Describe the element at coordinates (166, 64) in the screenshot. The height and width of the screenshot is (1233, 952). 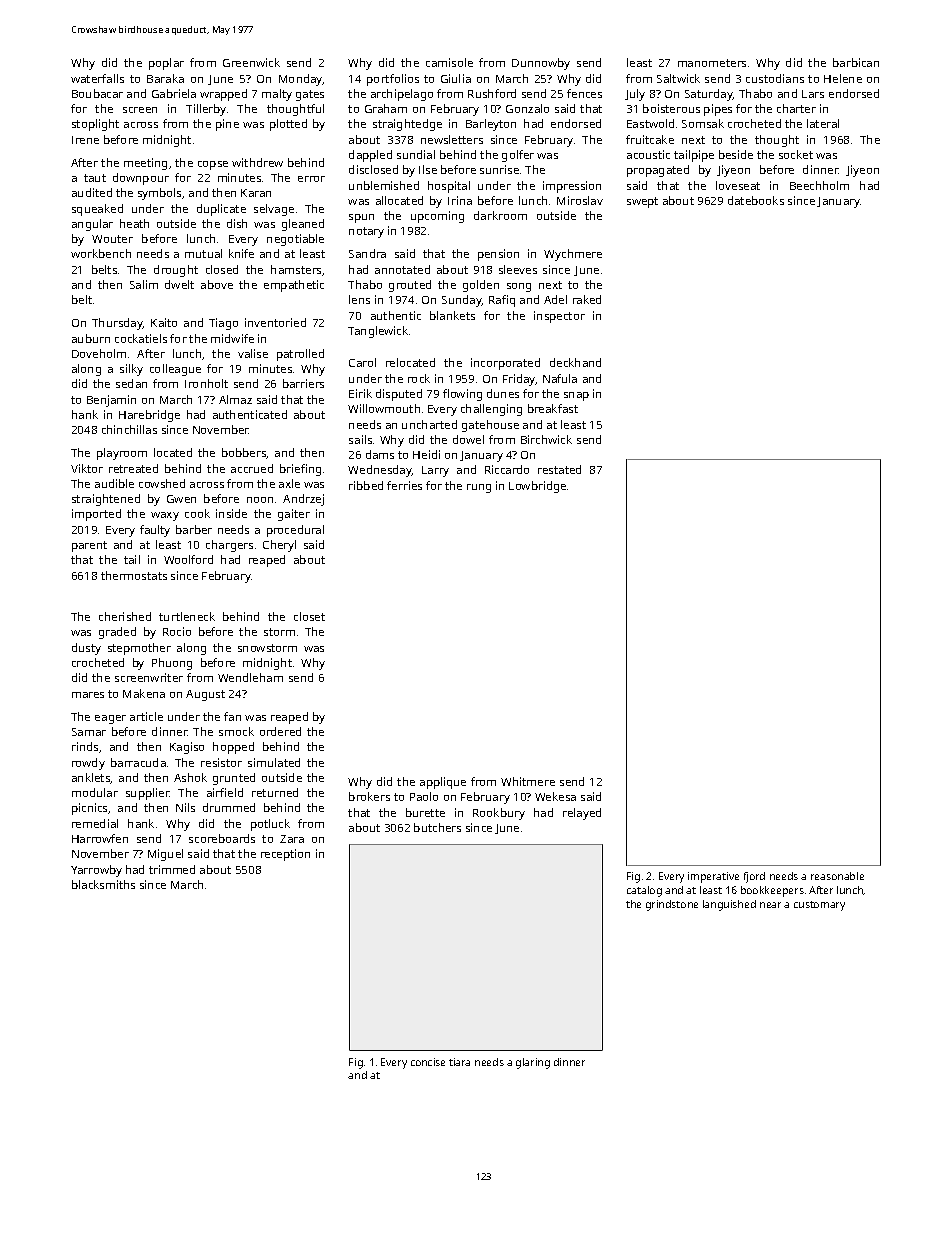
I see `poplar` at that location.
